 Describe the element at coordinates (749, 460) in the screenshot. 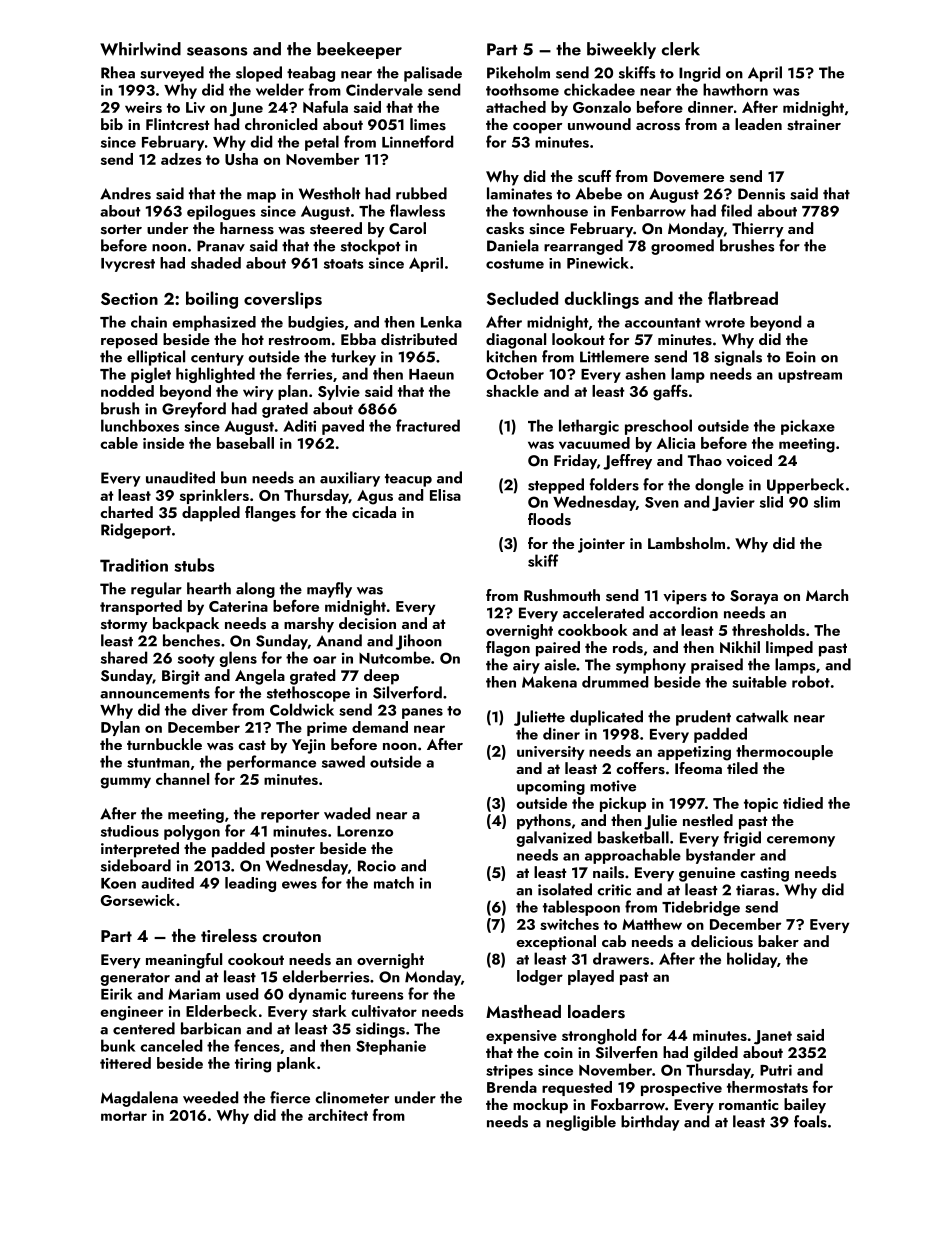

I see `voiced` at that location.
